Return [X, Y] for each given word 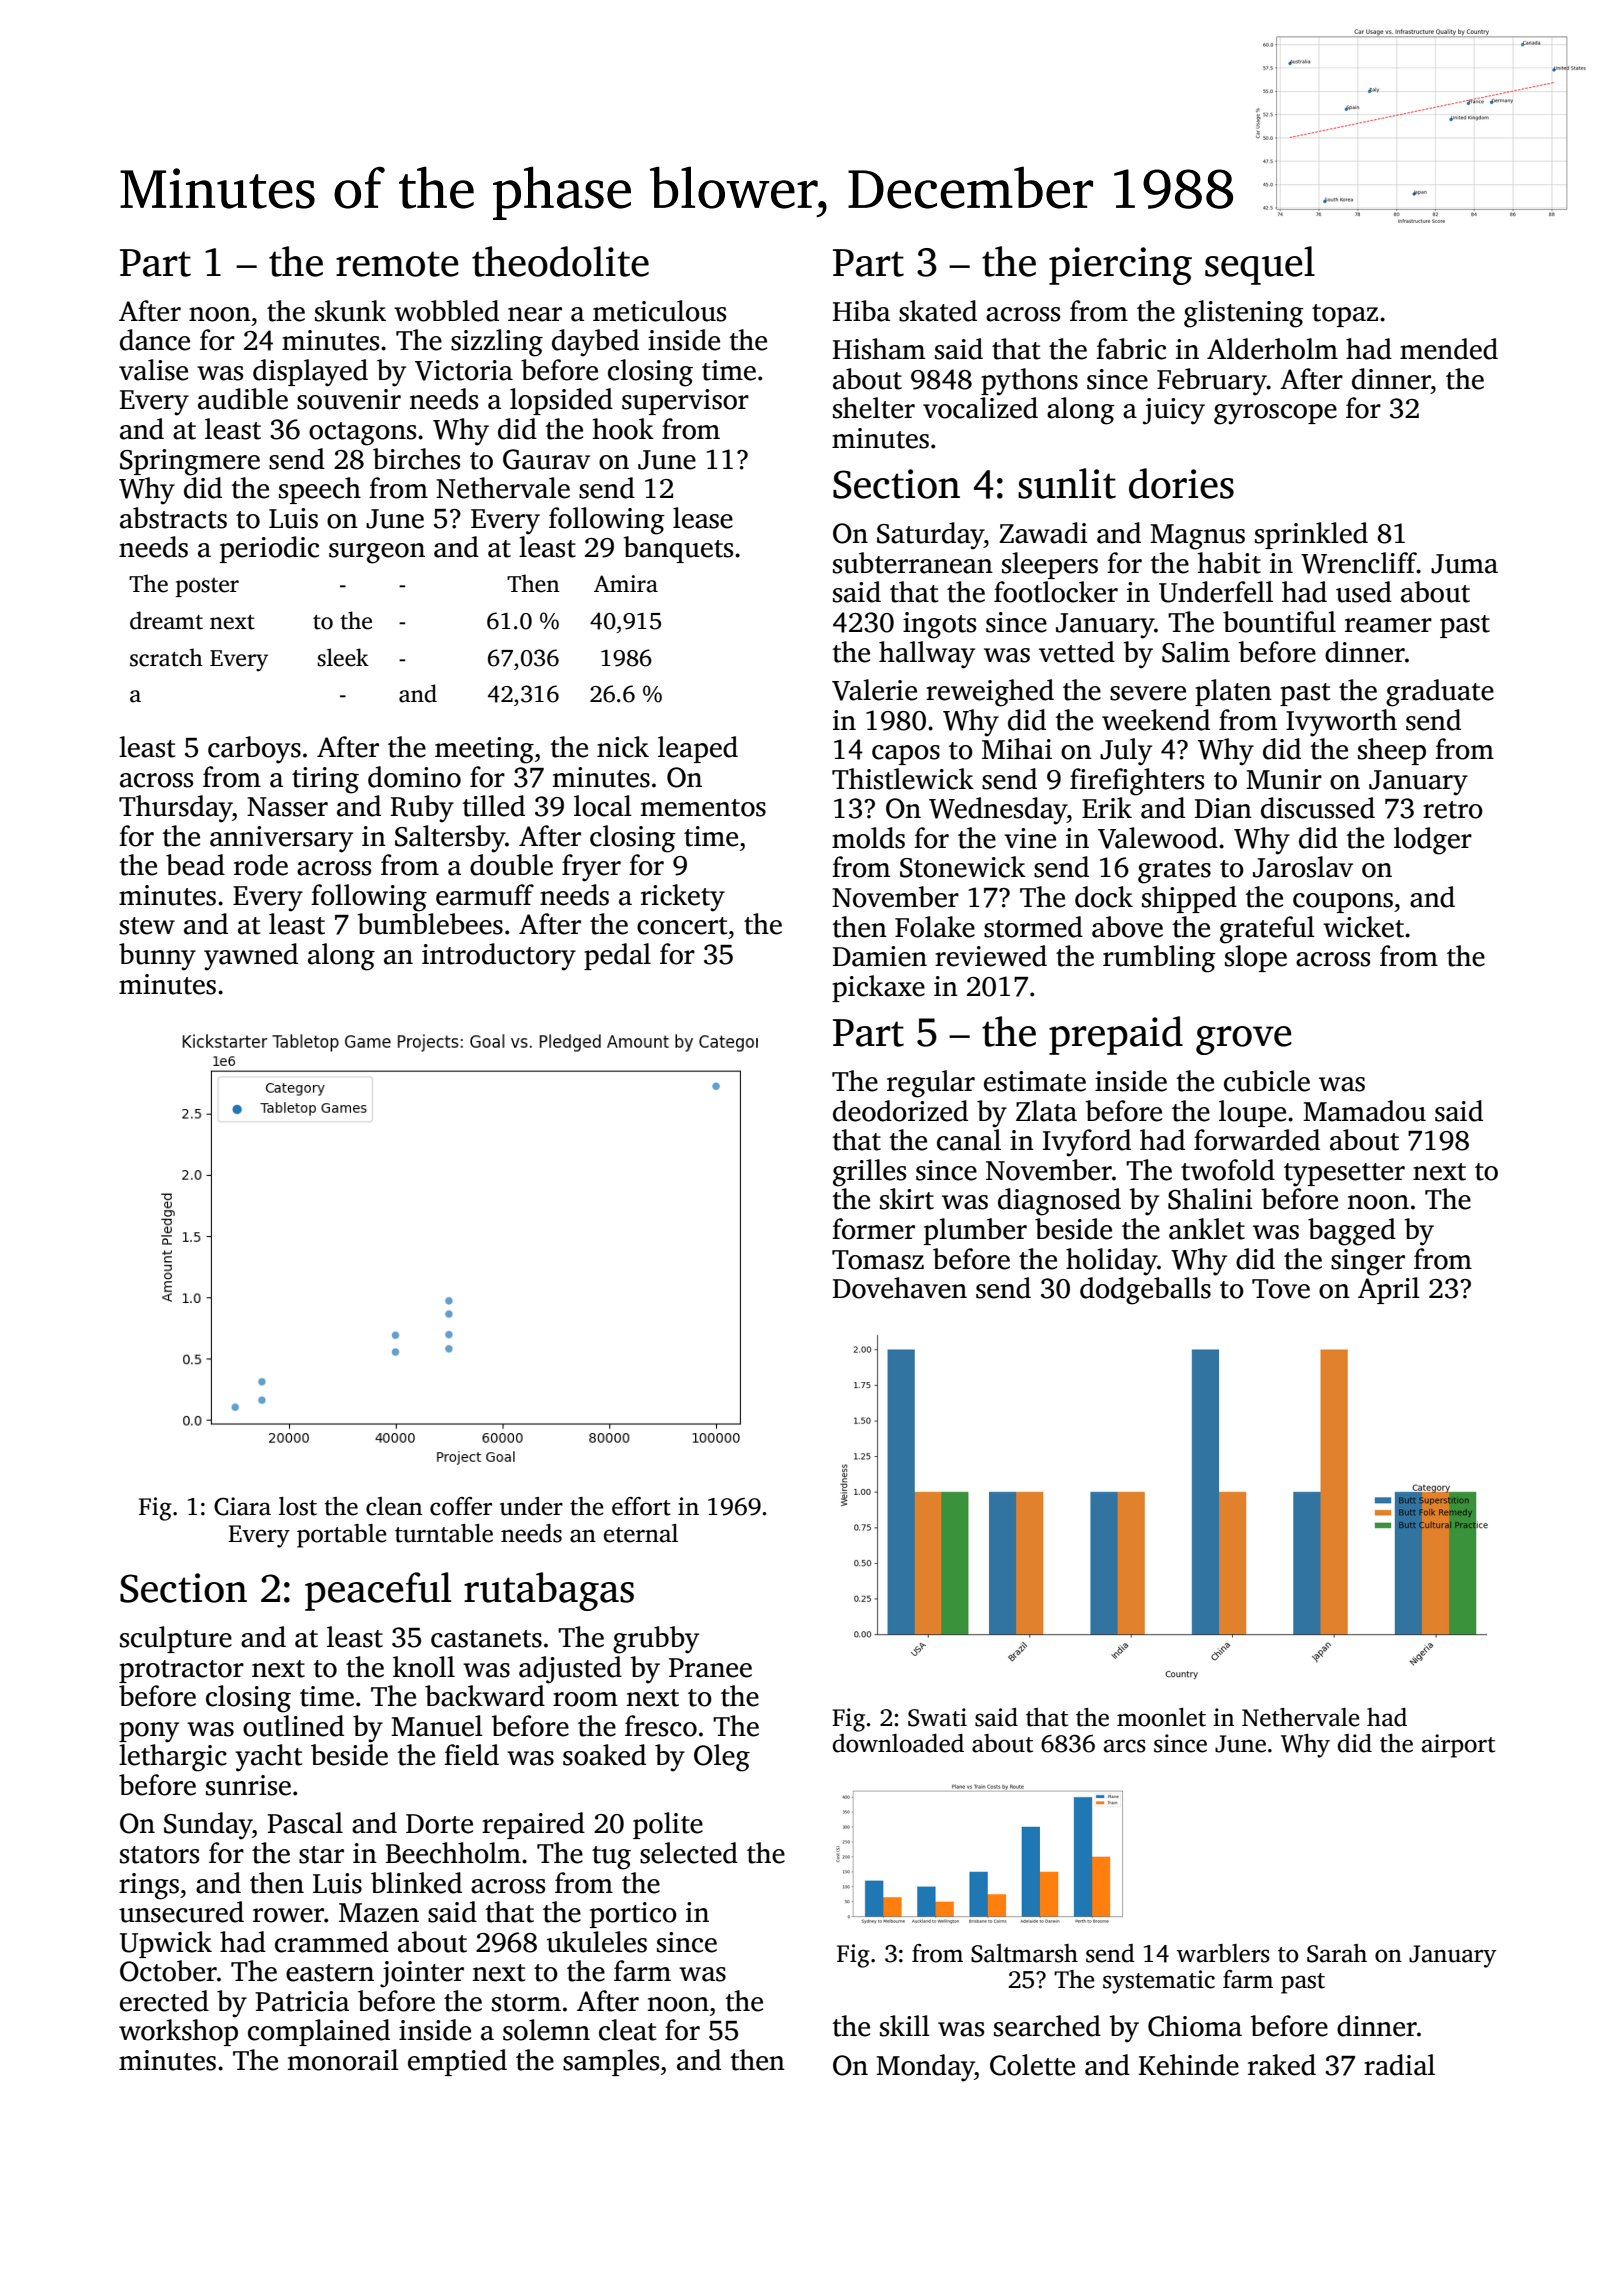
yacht [268, 1758]
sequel [1260, 265]
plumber [975, 1231]
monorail [343, 2060]
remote [397, 264]
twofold [1228, 1170]
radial [1399, 2065]
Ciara [242, 1506]
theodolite [560, 261]
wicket [1363, 927]
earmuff [485, 895]
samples [611, 2062]
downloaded [898, 1743]
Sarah [1337, 1953]
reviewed [991, 956]
